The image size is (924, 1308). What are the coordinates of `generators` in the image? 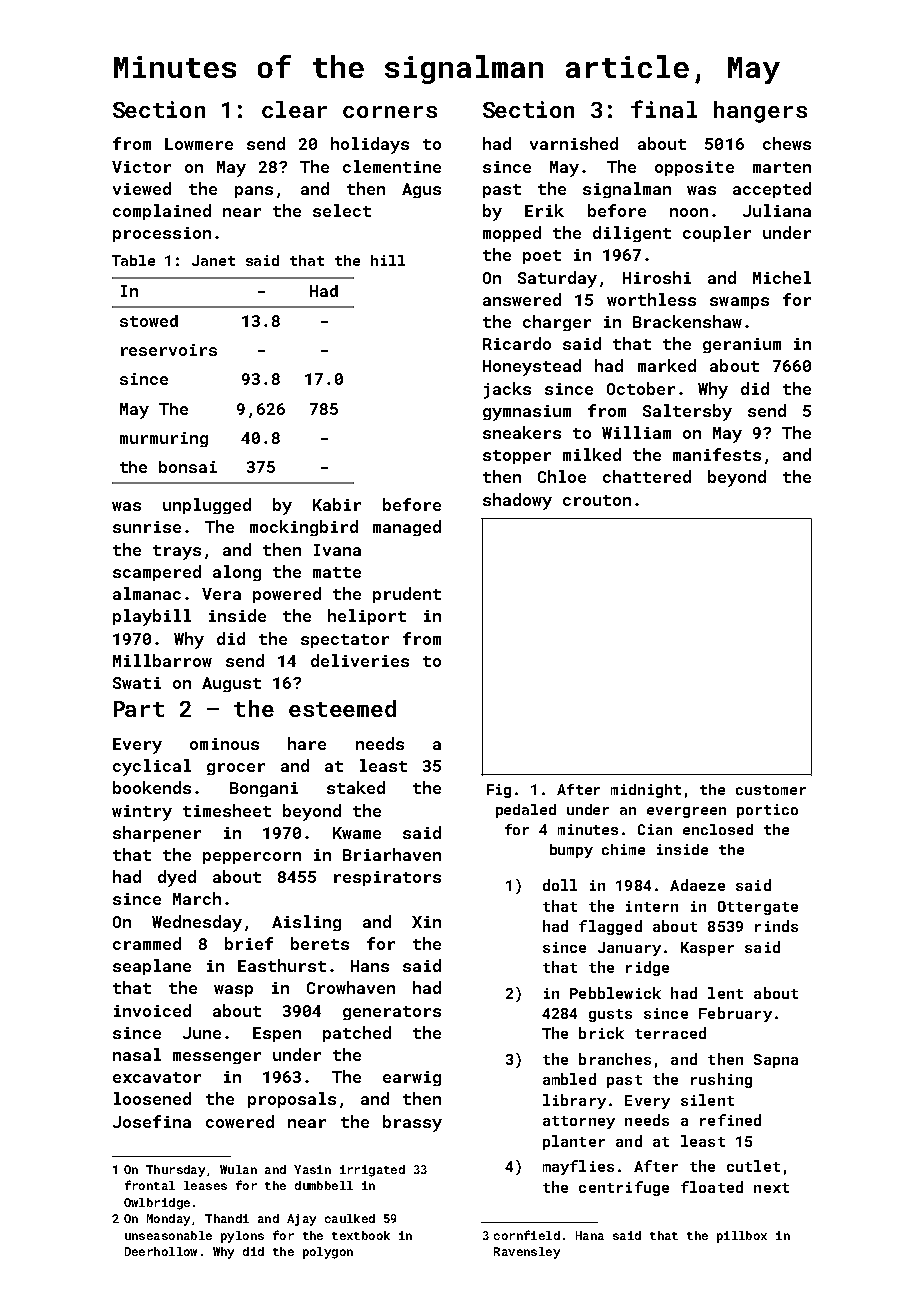 It's located at (392, 1013).
